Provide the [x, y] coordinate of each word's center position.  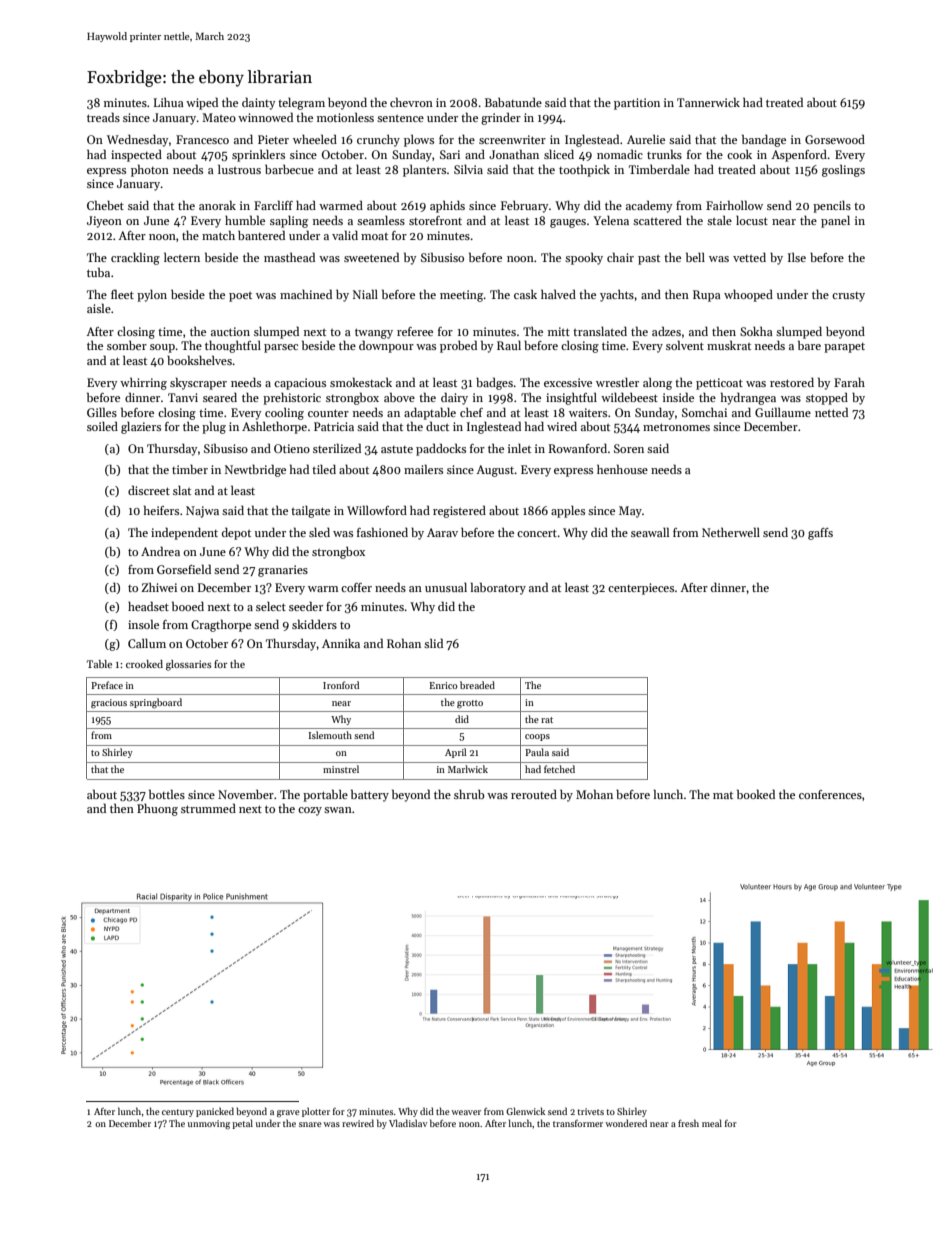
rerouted [534, 794]
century [178, 1113]
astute [397, 449]
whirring [143, 383]
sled [319, 532]
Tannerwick [708, 102]
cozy [310, 811]
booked [756, 794]
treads [103, 117]
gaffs [820, 534]
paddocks [441, 449]
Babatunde [513, 102]
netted [831, 412]
